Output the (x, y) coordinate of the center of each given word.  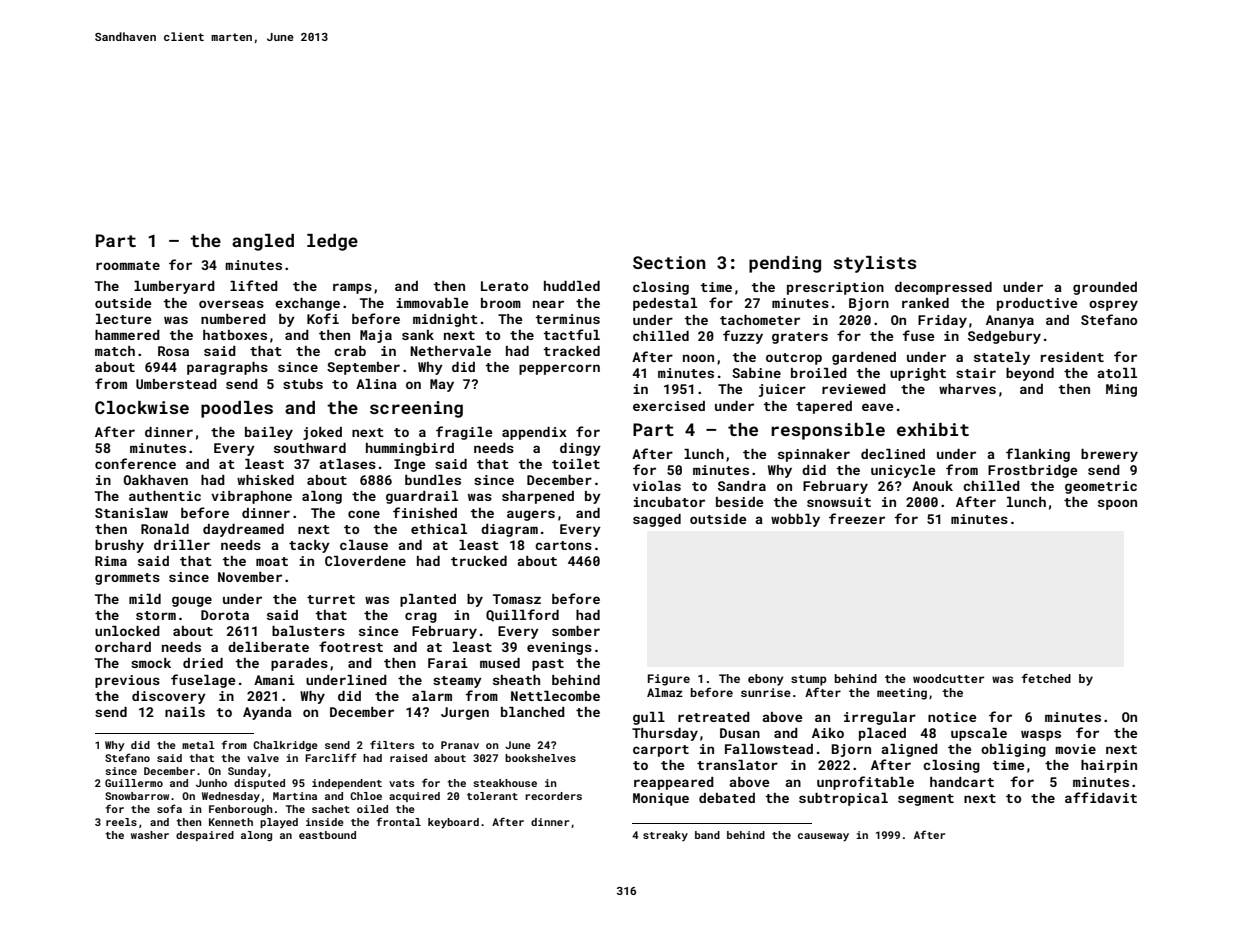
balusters (308, 631)
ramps (352, 288)
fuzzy (743, 337)
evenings (559, 648)
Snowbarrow (137, 796)
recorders (553, 796)
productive (1037, 304)
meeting (902, 694)
